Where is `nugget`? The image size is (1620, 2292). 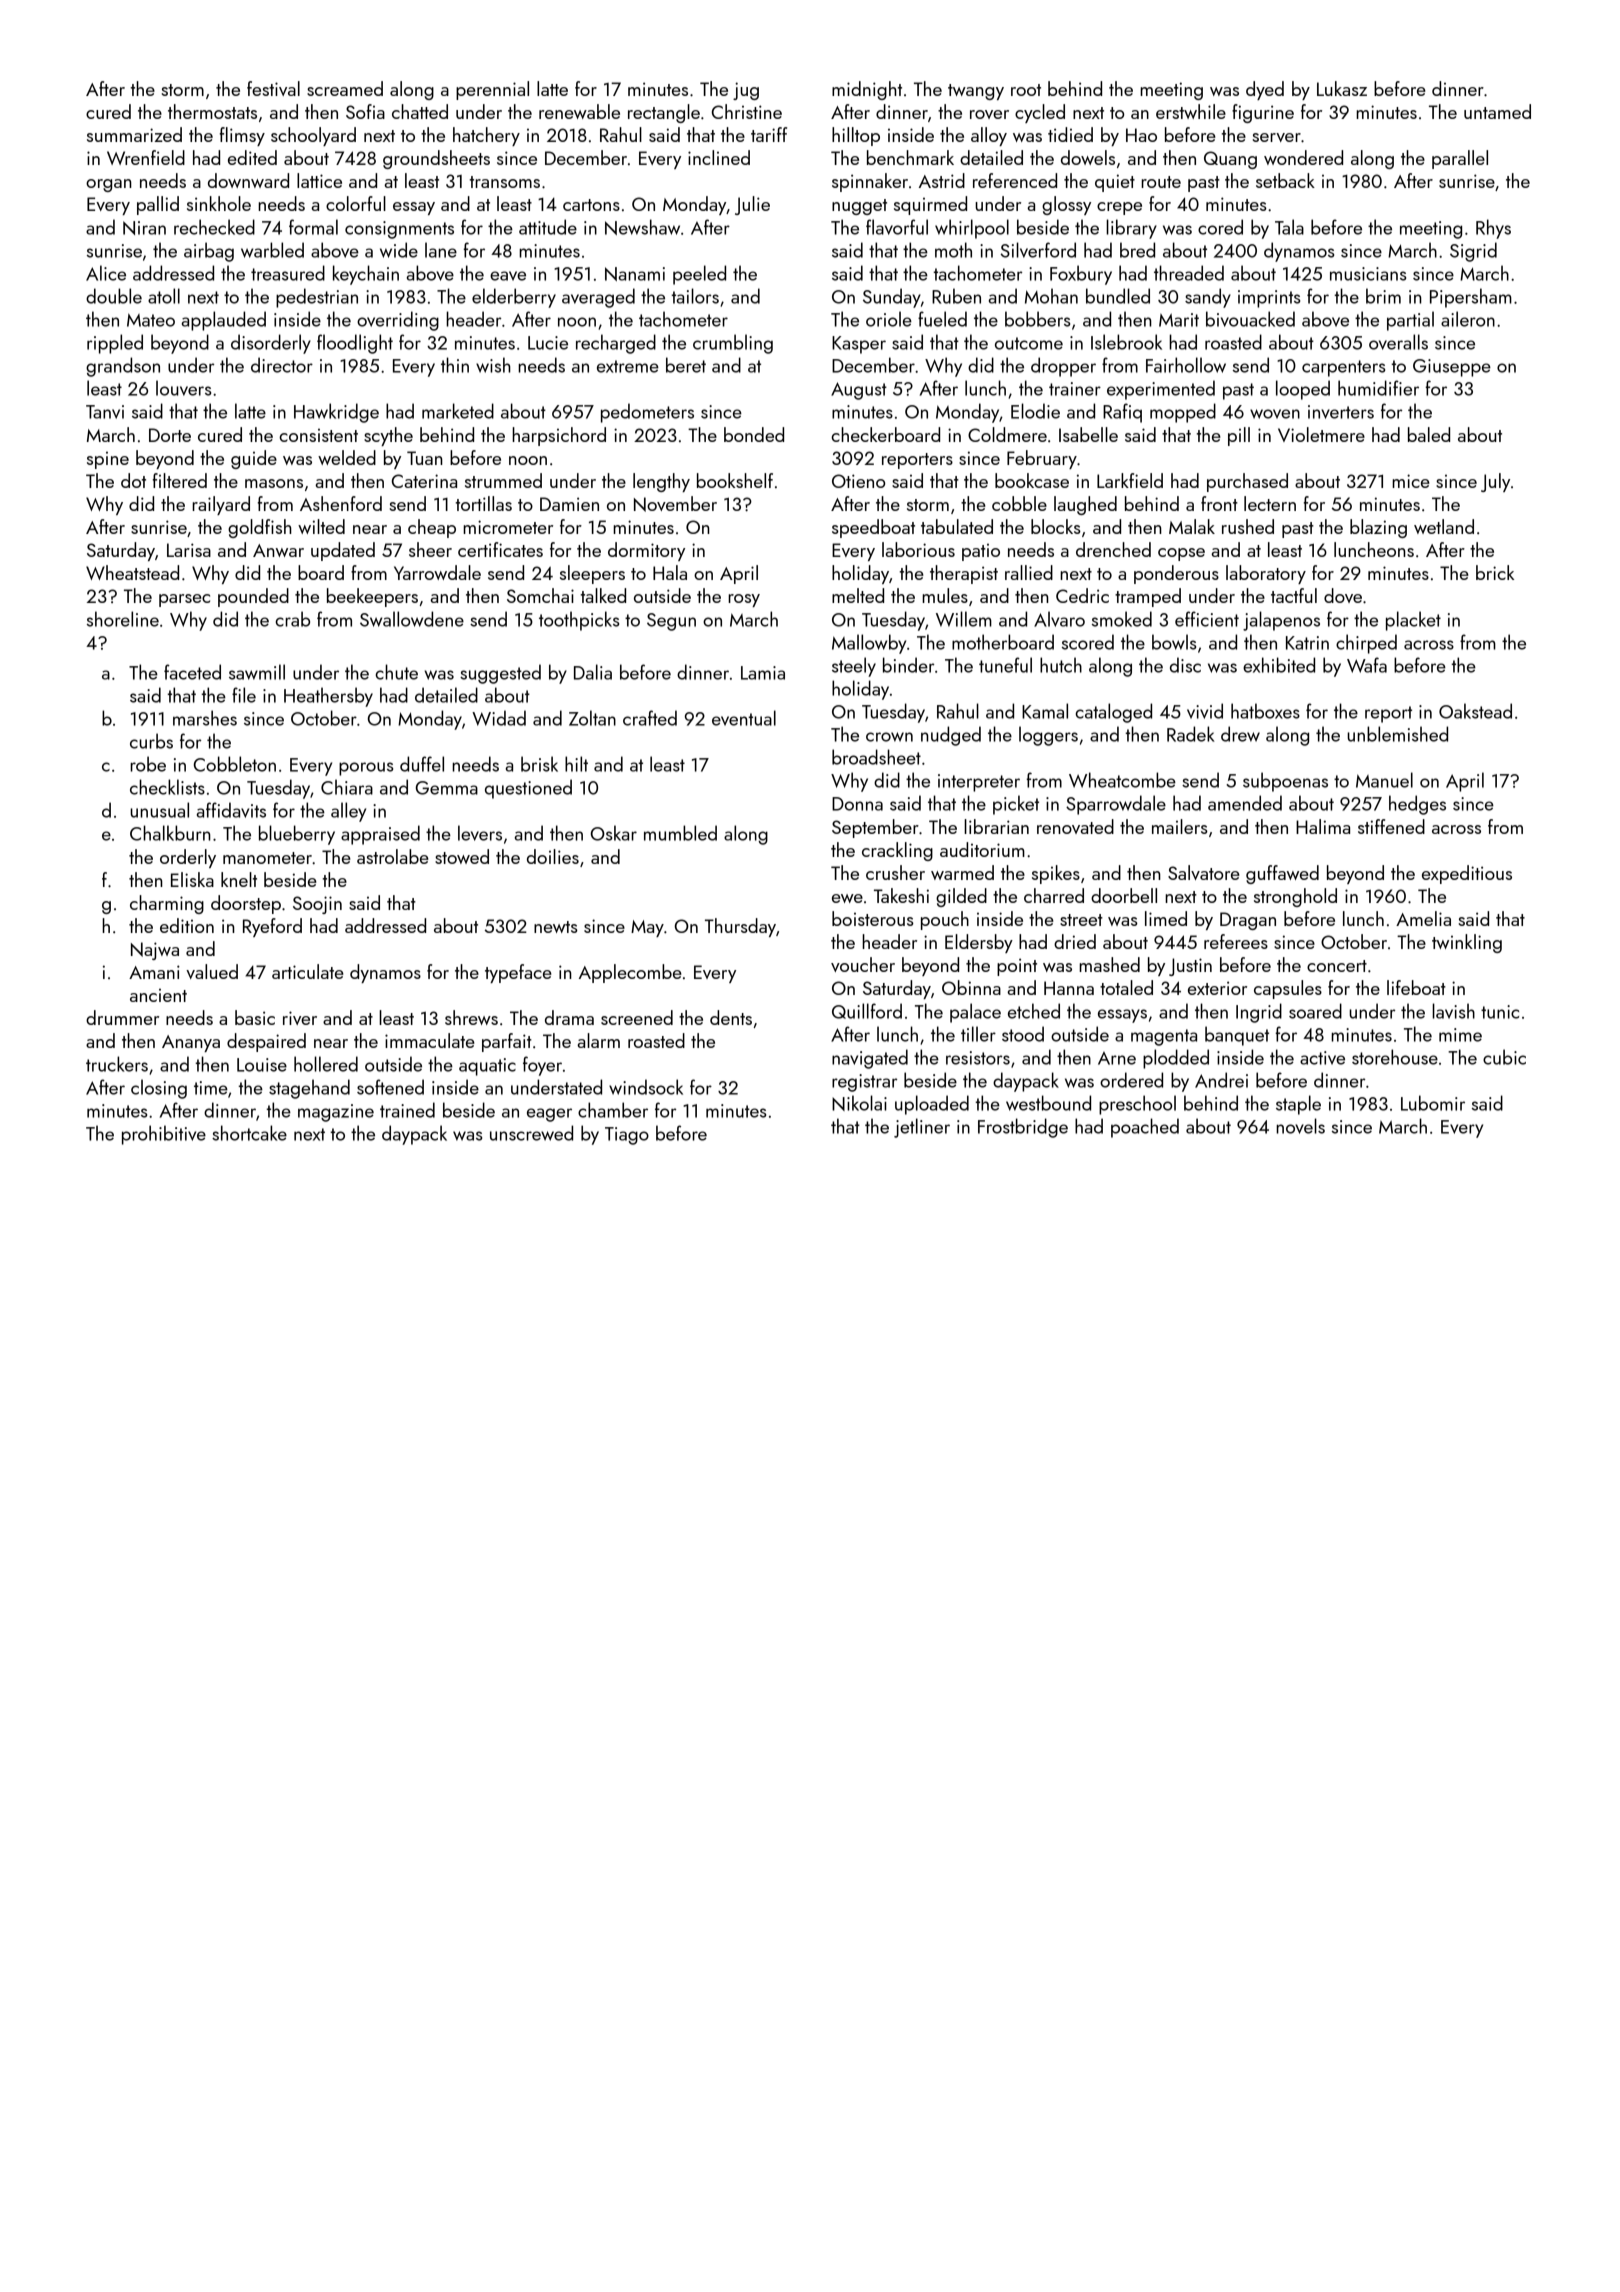 nugget is located at coordinates (859, 207).
